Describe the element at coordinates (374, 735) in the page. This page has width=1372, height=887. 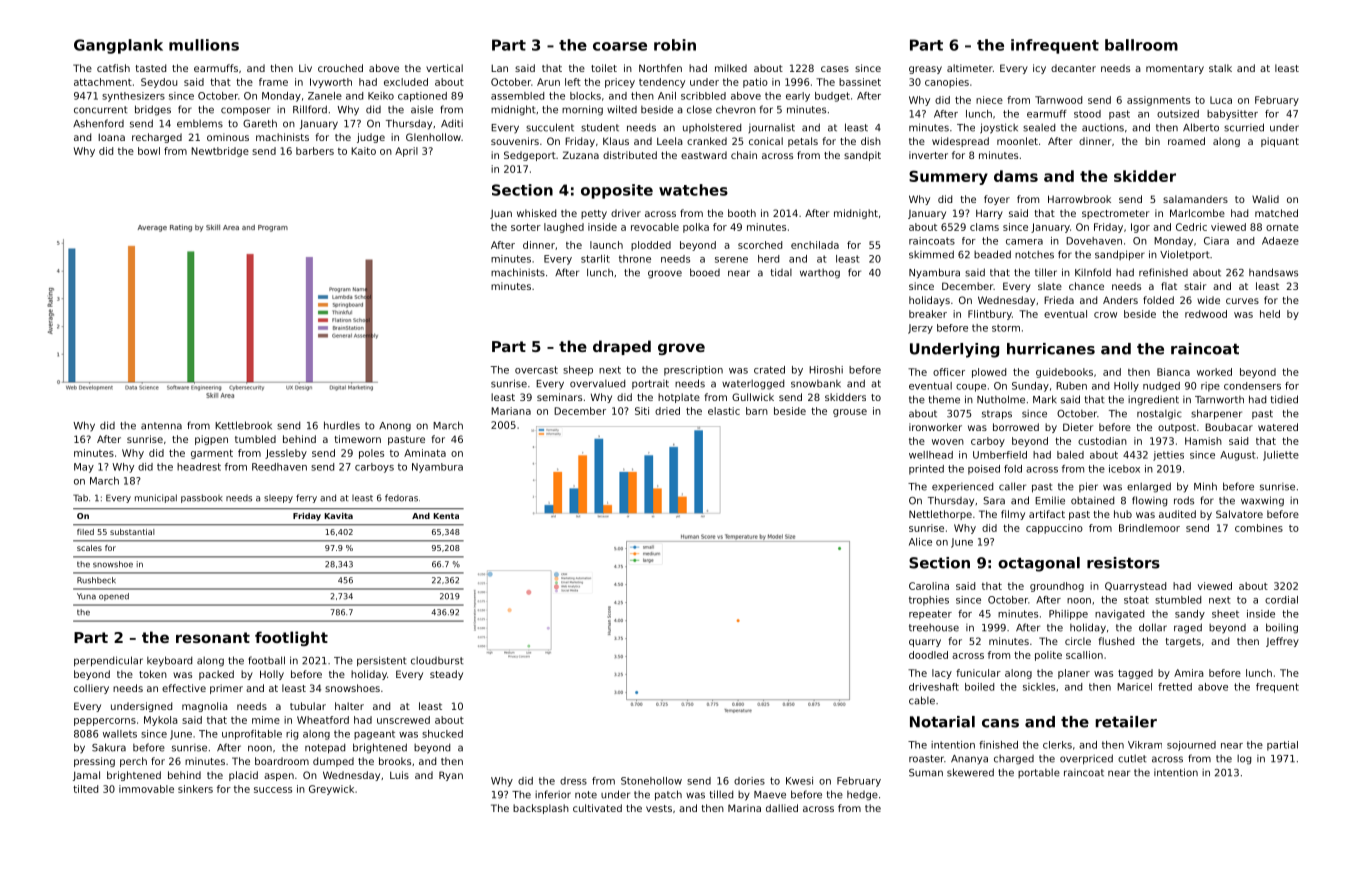
I see `pageant` at that location.
